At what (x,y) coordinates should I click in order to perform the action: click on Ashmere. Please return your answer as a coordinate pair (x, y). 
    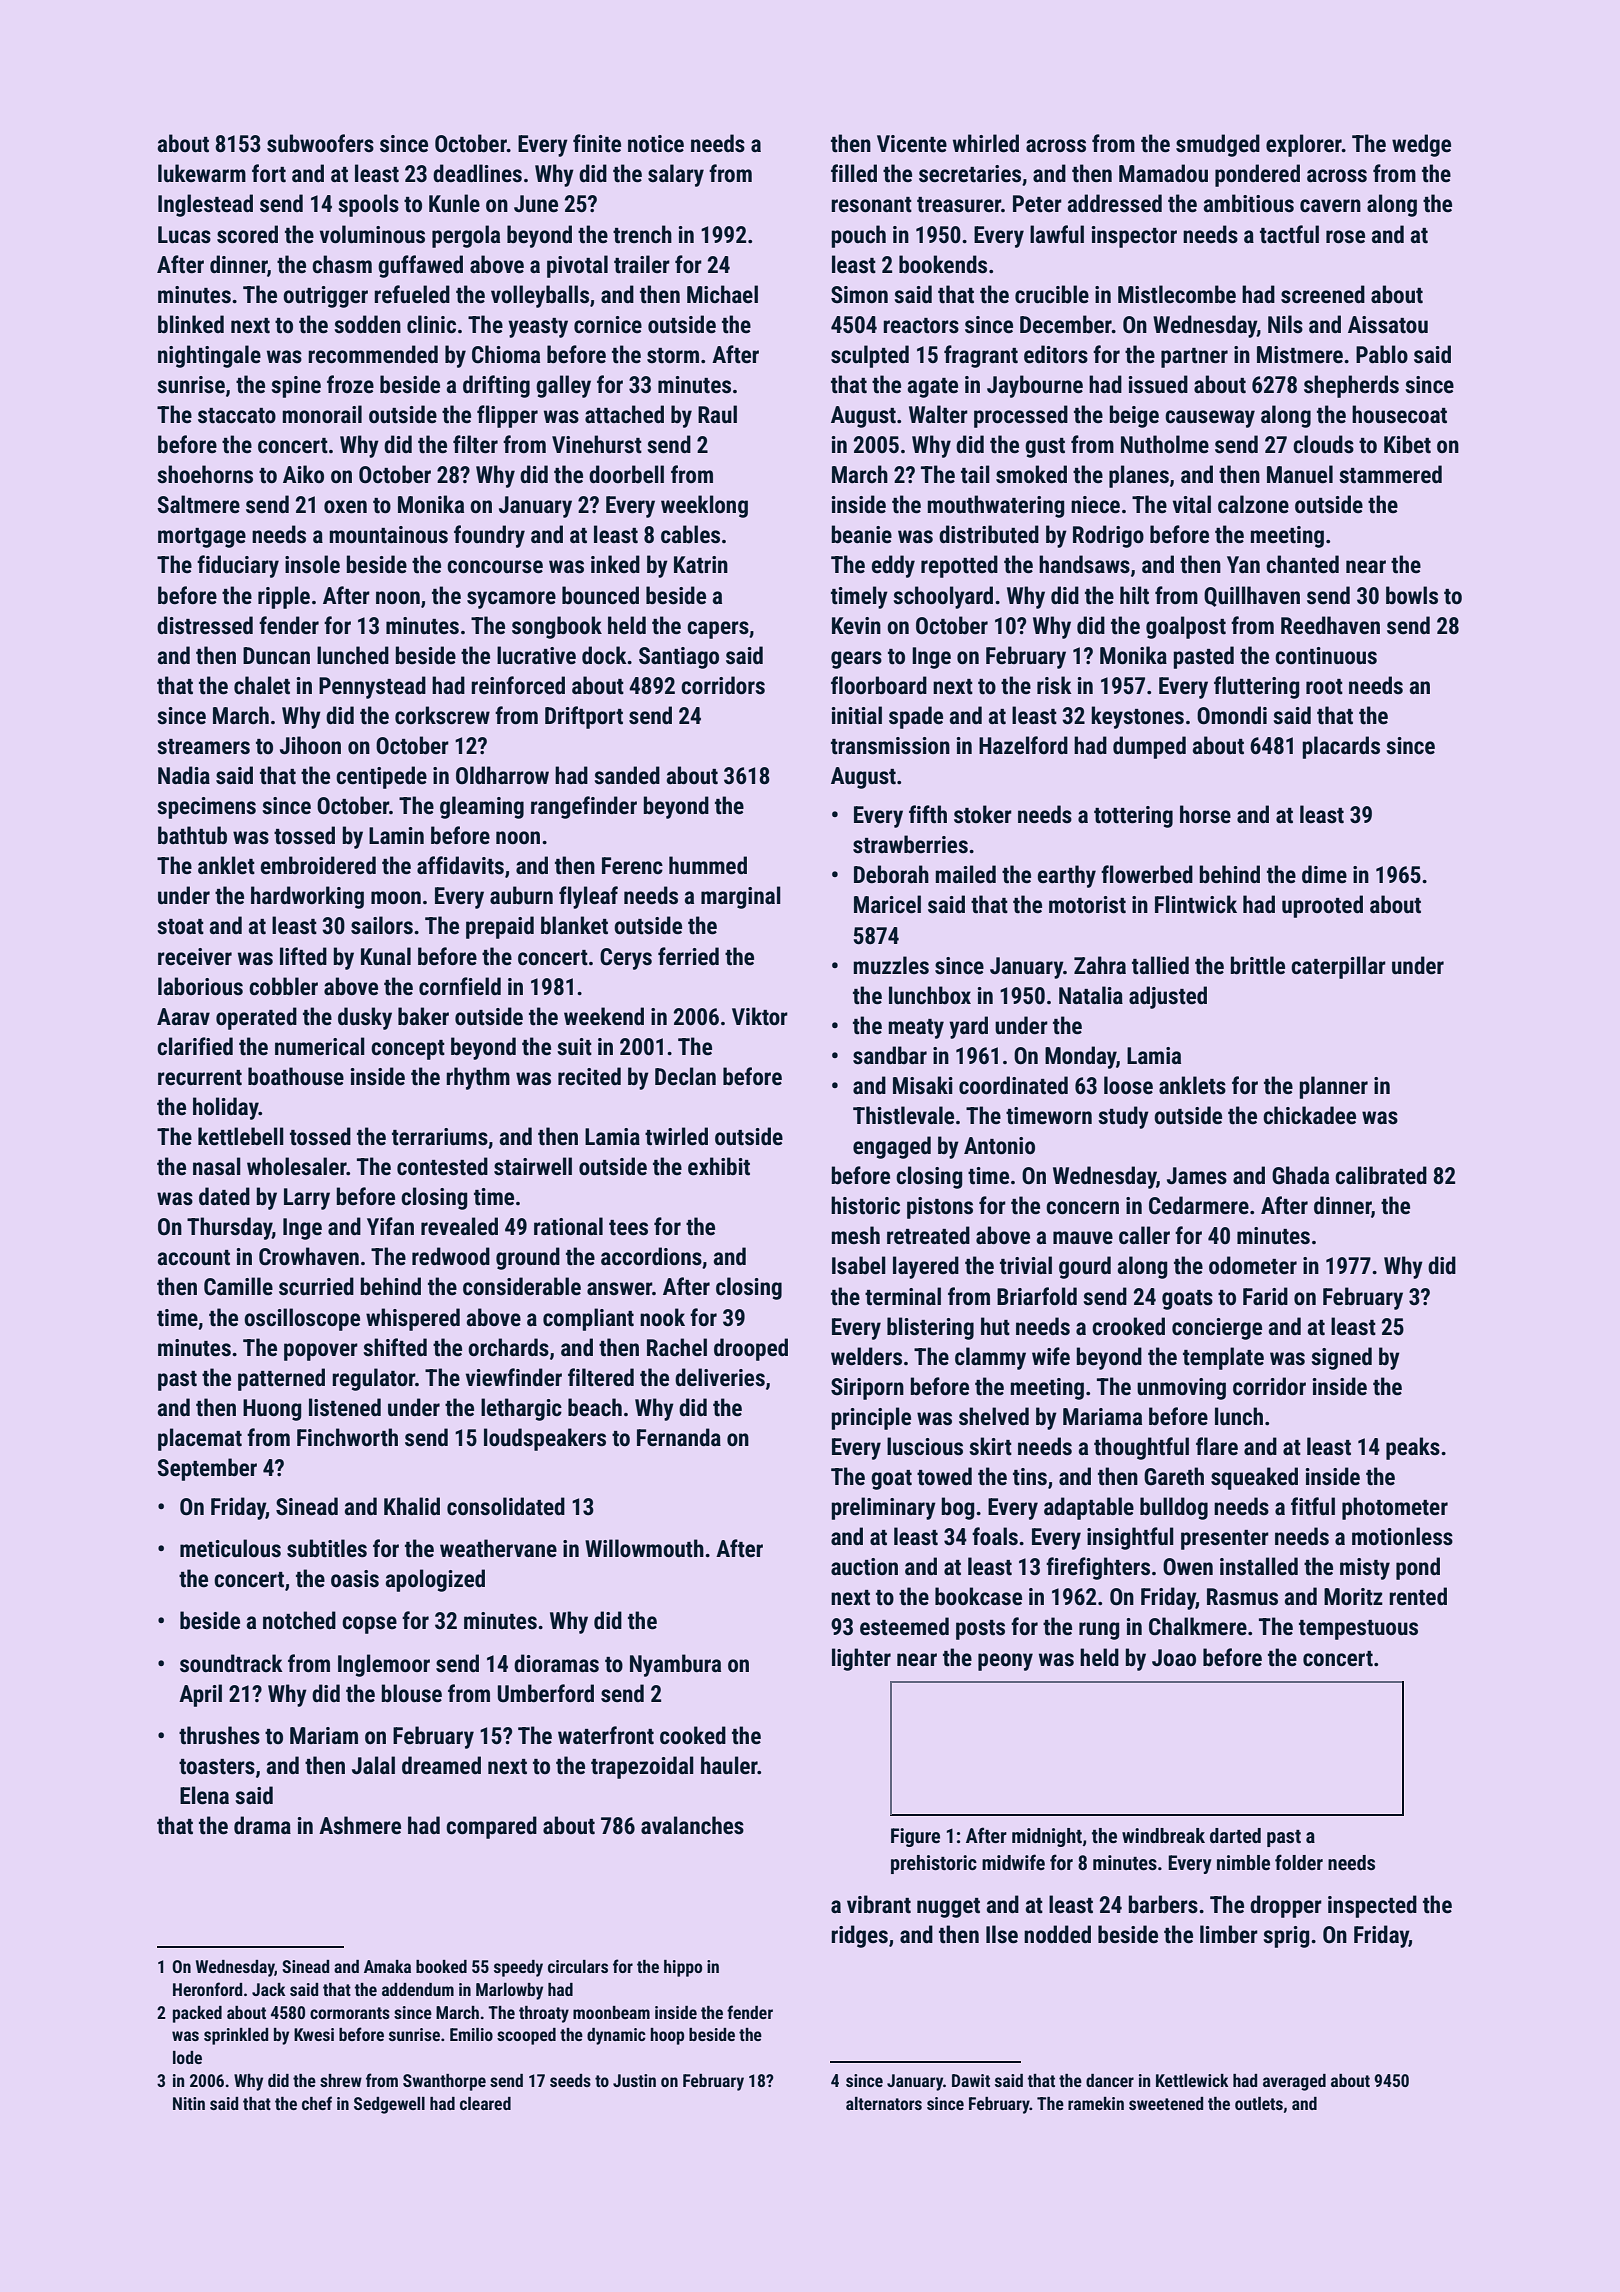
    Looking at the image, I should click on (360, 1825).
